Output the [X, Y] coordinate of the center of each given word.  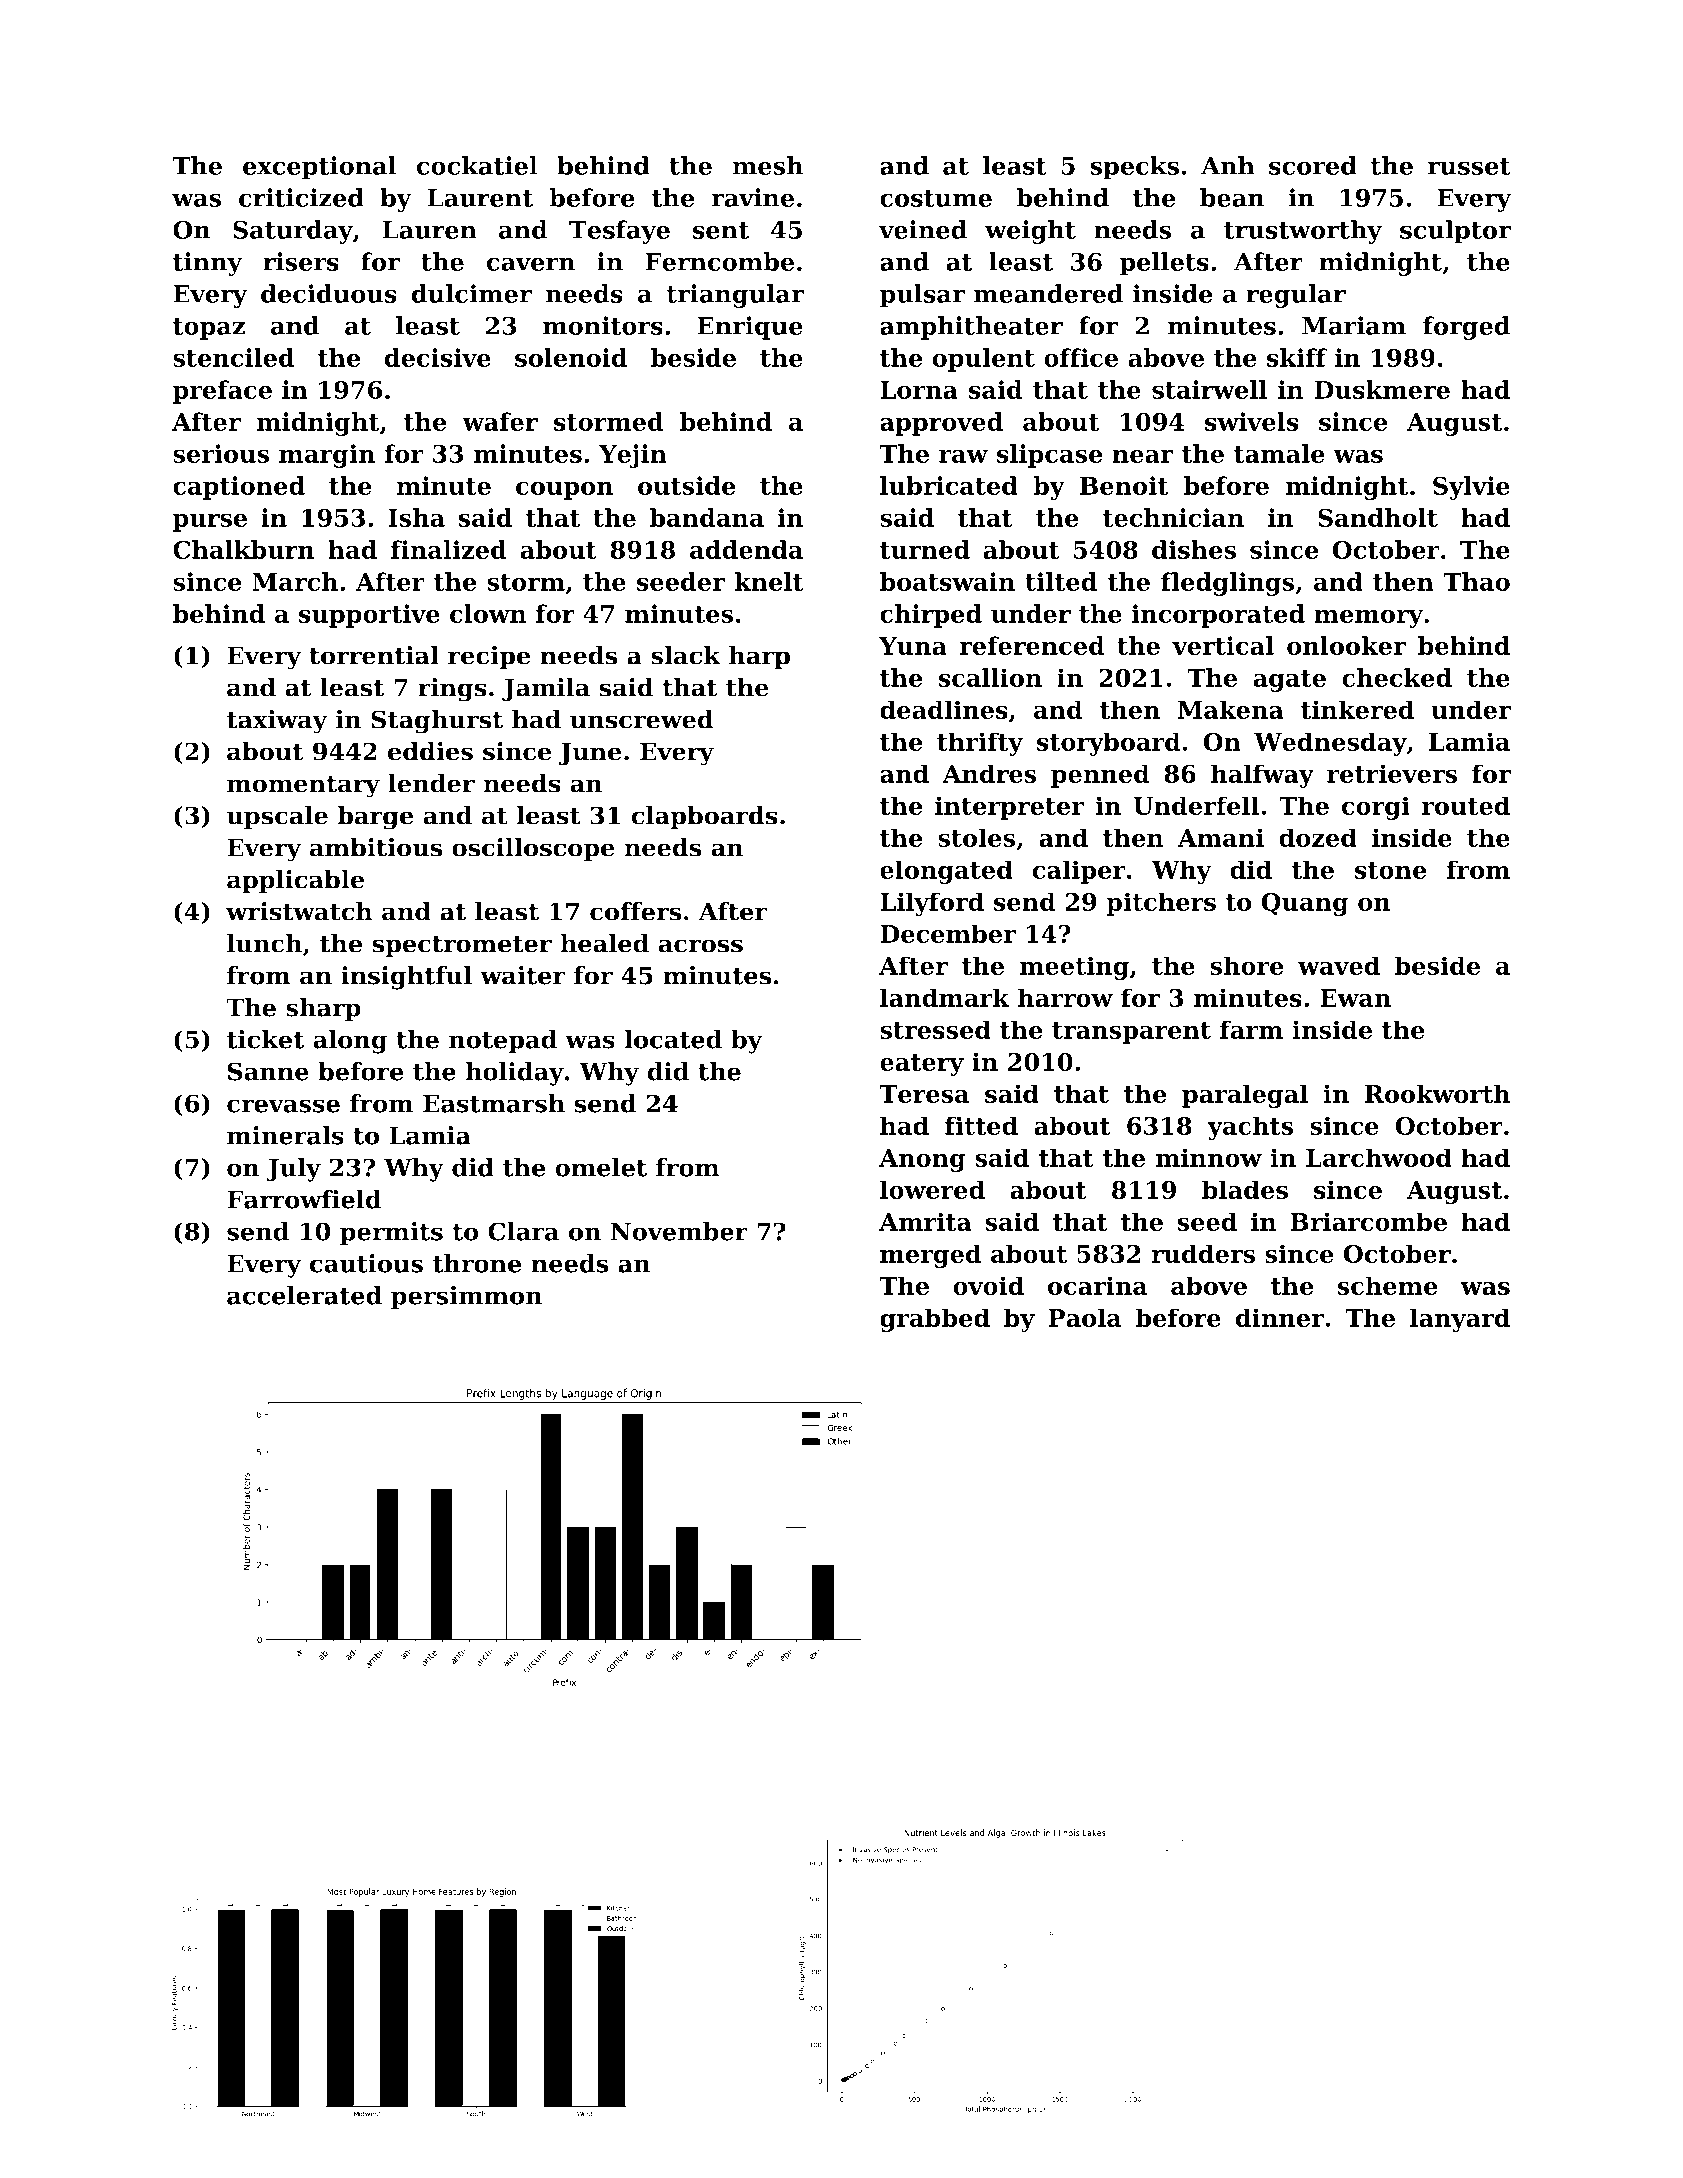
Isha [416, 517]
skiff [1297, 357]
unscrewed [642, 719]
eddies [430, 751]
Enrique [750, 328]
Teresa [924, 1094]
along [350, 1042]
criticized [301, 197]
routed [1466, 805]
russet [1469, 166]
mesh [767, 165]
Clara [523, 1231]
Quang [1305, 904]
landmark [944, 997]
